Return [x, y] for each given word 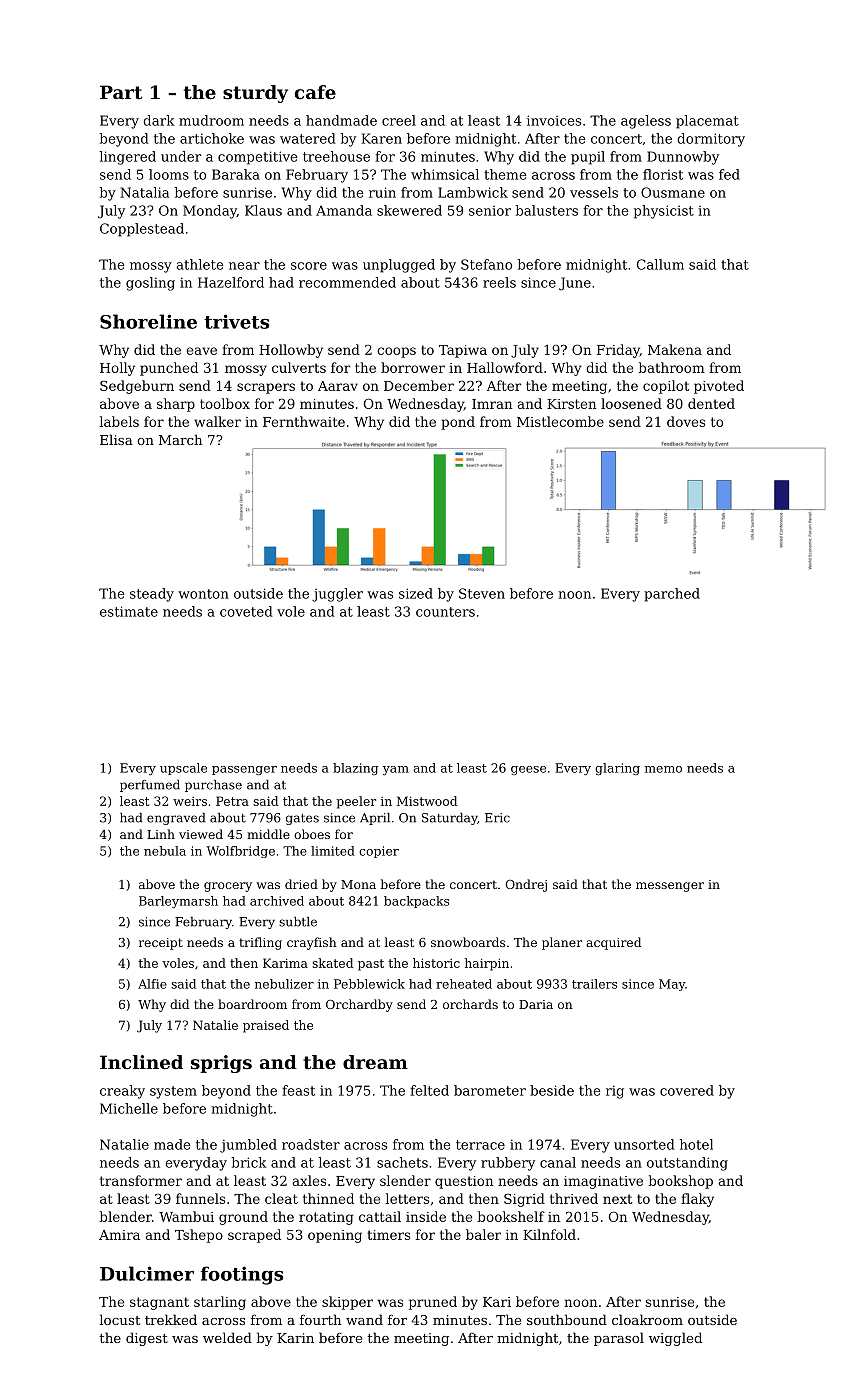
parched [672, 595]
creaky [122, 1092]
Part [121, 92]
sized [416, 593]
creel [399, 120]
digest [147, 1339]
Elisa [116, 439]
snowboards [468, 942]
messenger [670, 887]
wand [364, 1319]
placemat [707, 122]
